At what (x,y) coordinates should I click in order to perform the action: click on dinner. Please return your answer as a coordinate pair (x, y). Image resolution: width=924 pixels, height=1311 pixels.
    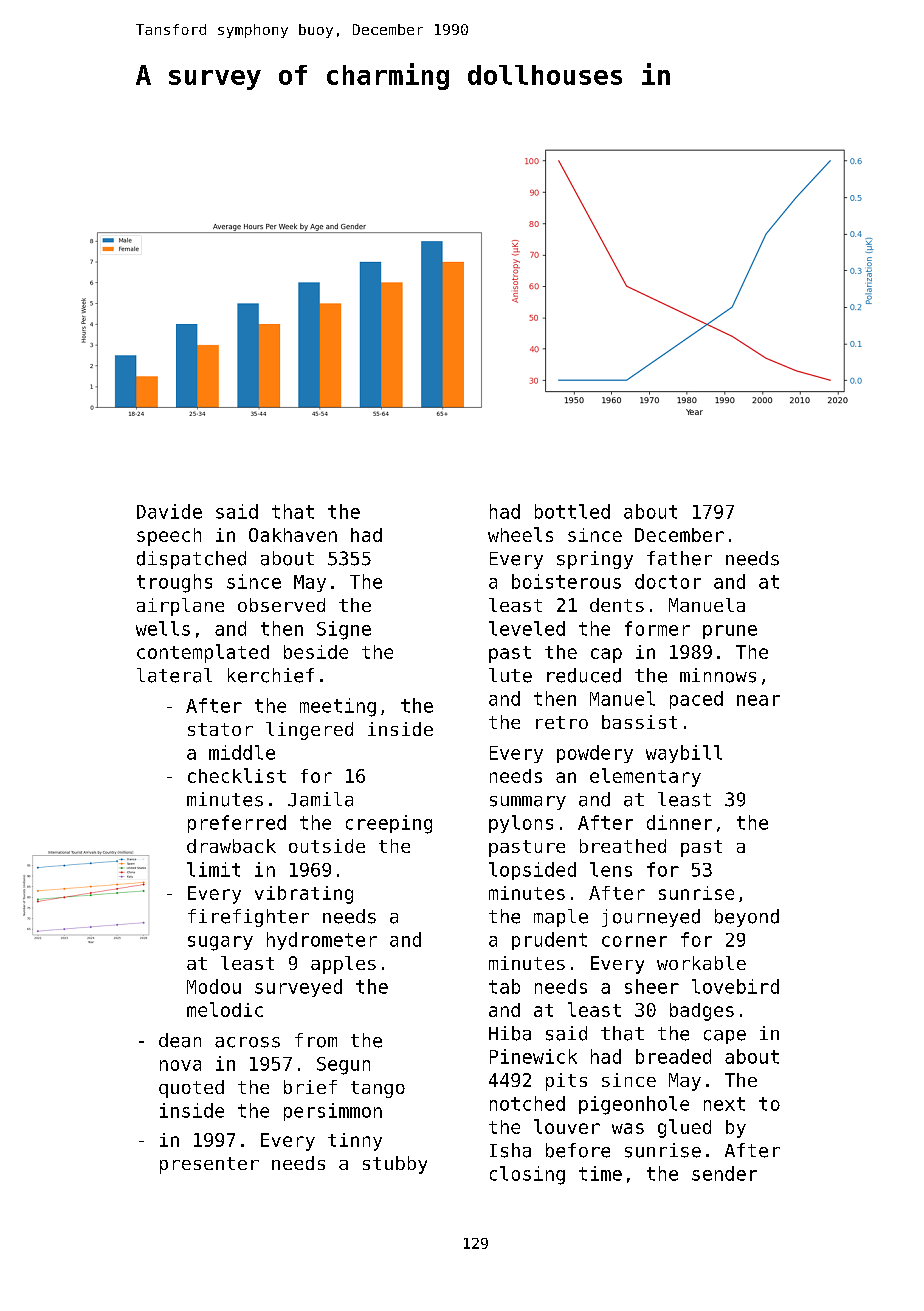
    Looking at the image, I should click on (679, 822).
